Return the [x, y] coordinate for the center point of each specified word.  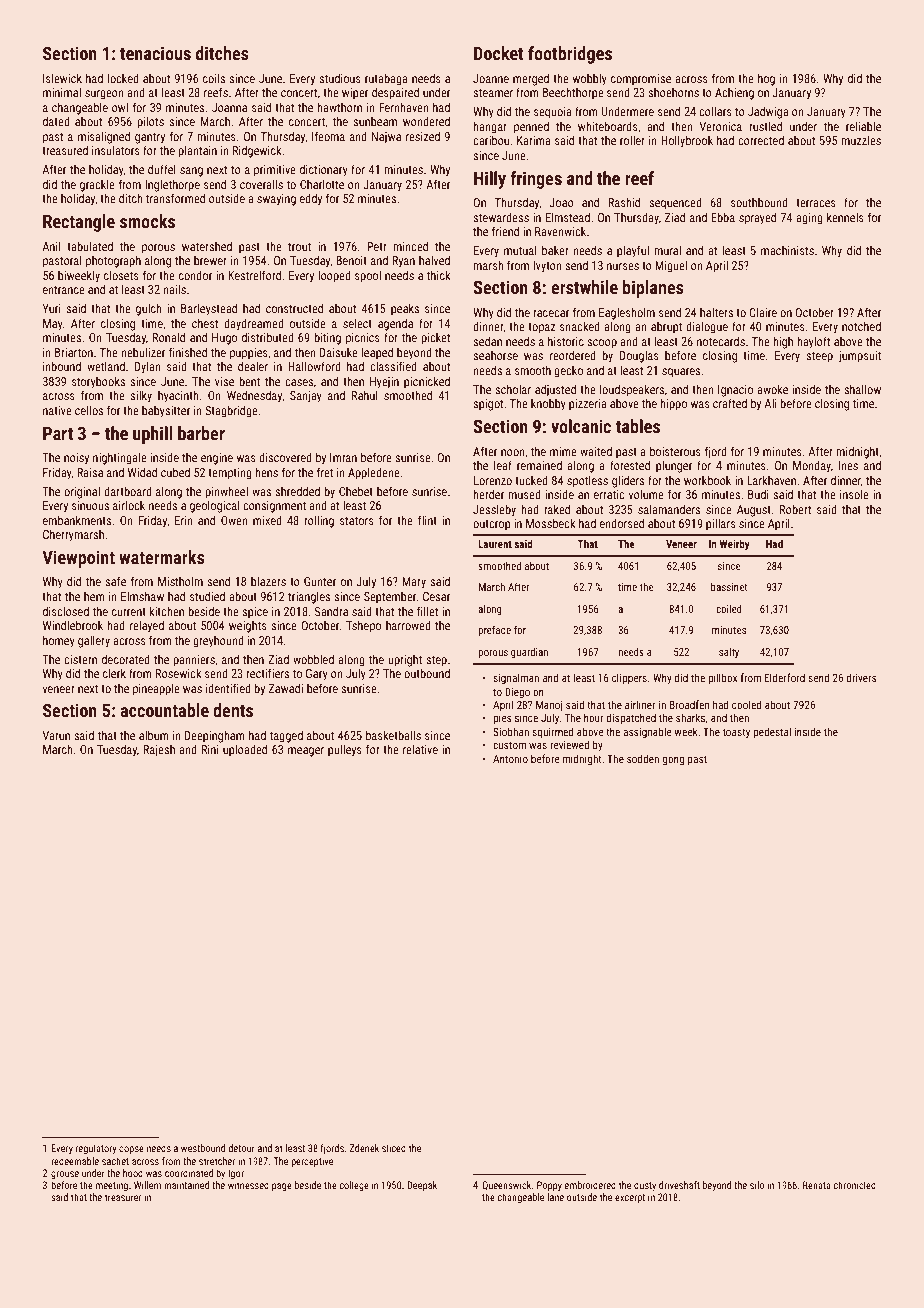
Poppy [549, 1186]
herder [488, 494]
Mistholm [180, 581]
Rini [210, 749]
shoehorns [673, 92]
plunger [674, 467]
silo [757, 1185]
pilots [150, 122]
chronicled [854, 1185]
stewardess [501, 217]
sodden [643, 758]
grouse [65, 1175]
